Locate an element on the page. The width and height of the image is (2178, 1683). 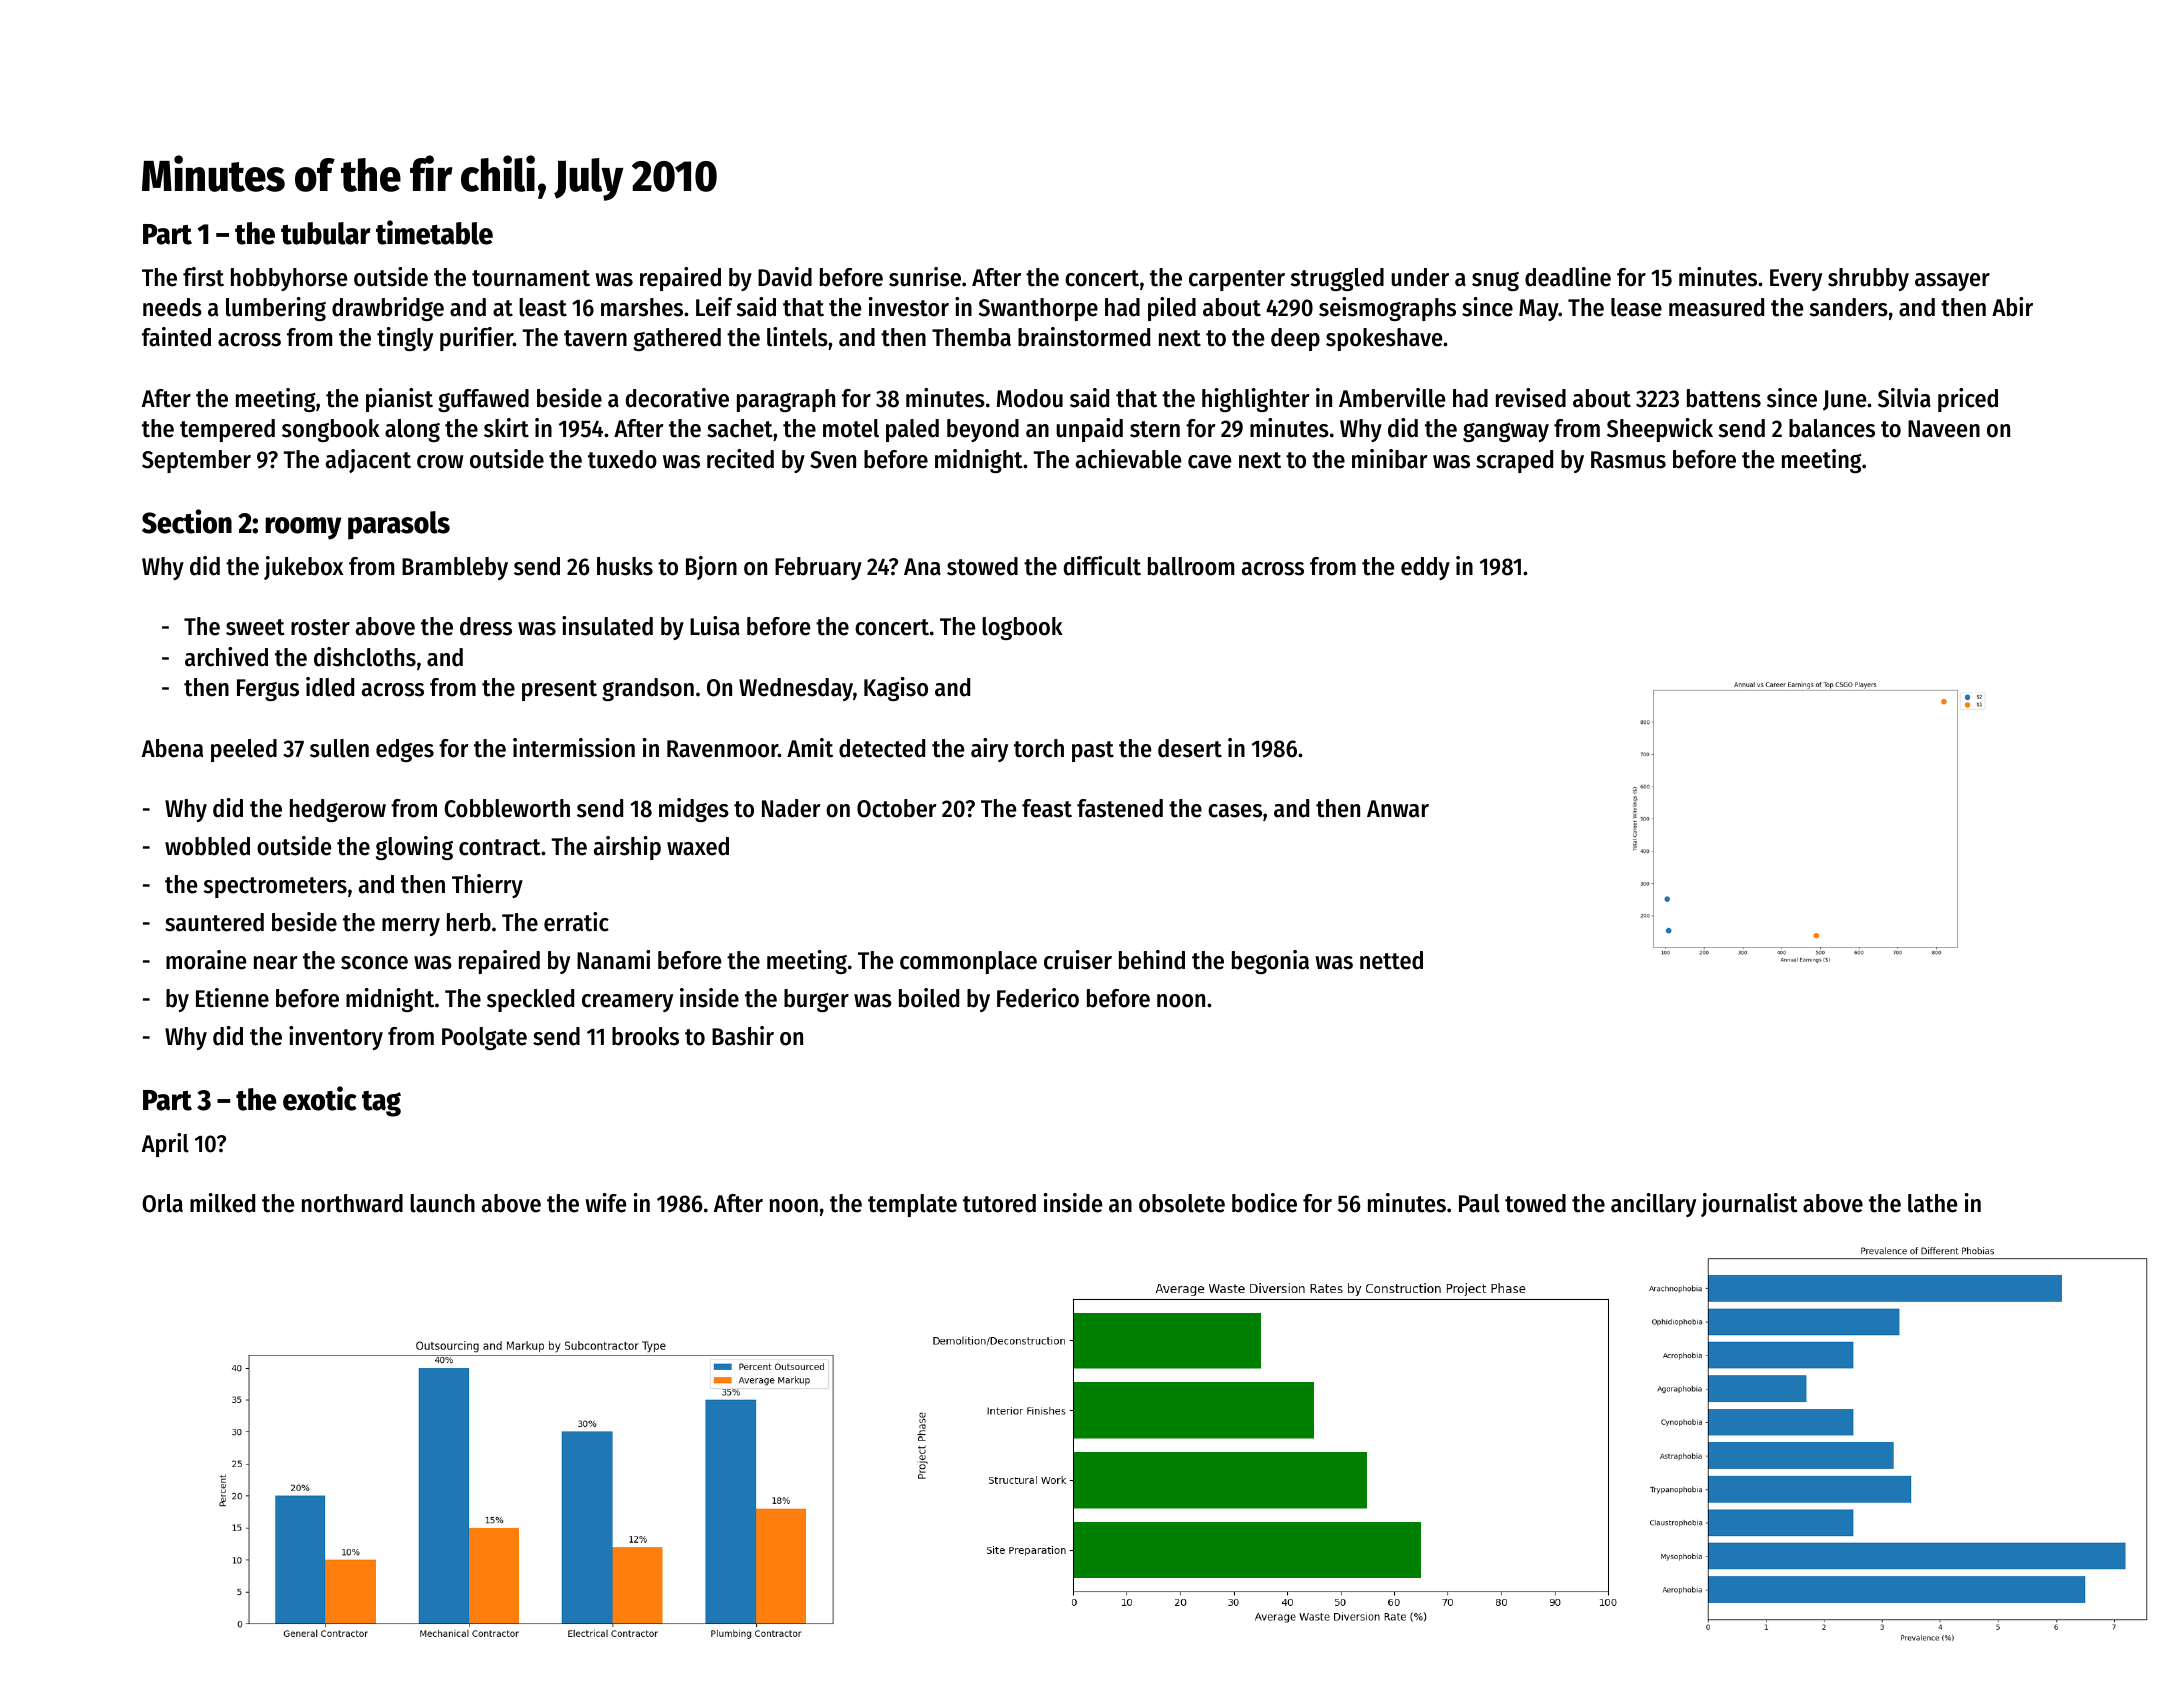
Anwar is located at coordinates (1398, 809).
